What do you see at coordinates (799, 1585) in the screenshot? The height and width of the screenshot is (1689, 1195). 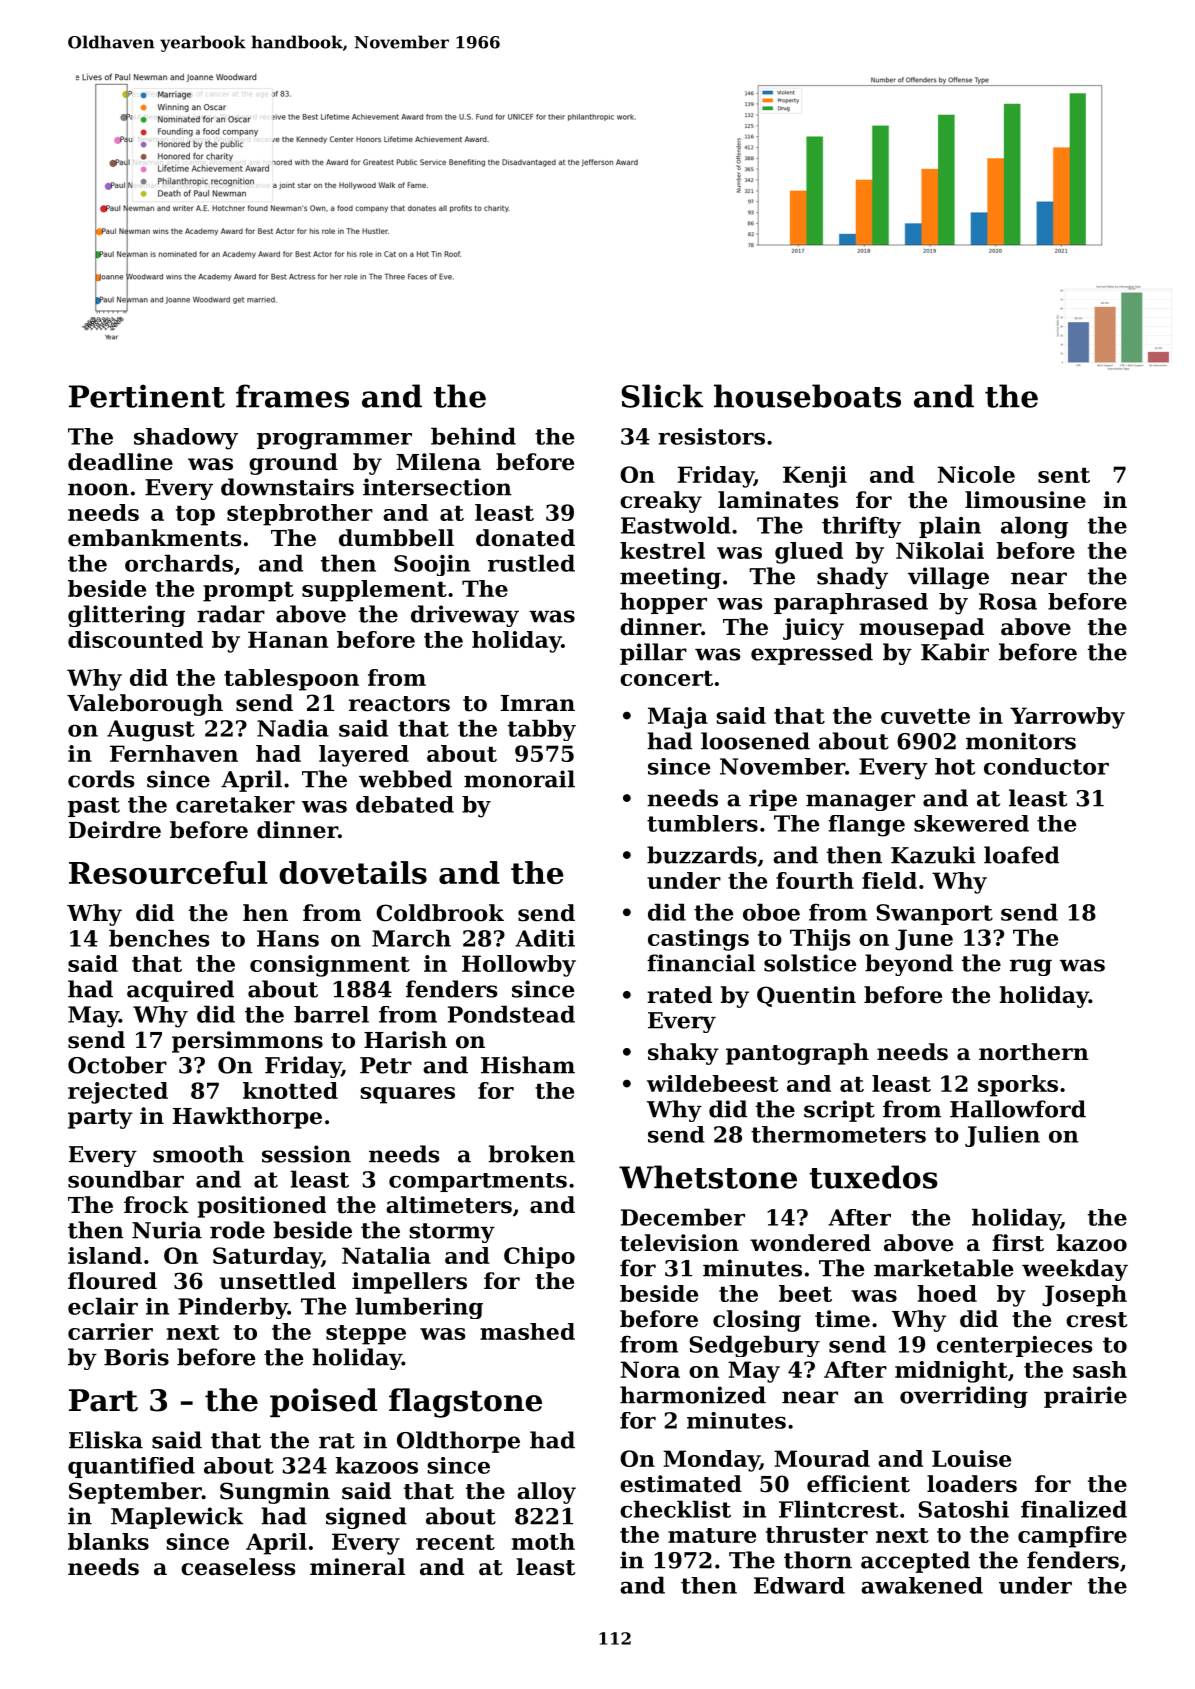 I see `Edward` at bounding box center [799, 1585].
